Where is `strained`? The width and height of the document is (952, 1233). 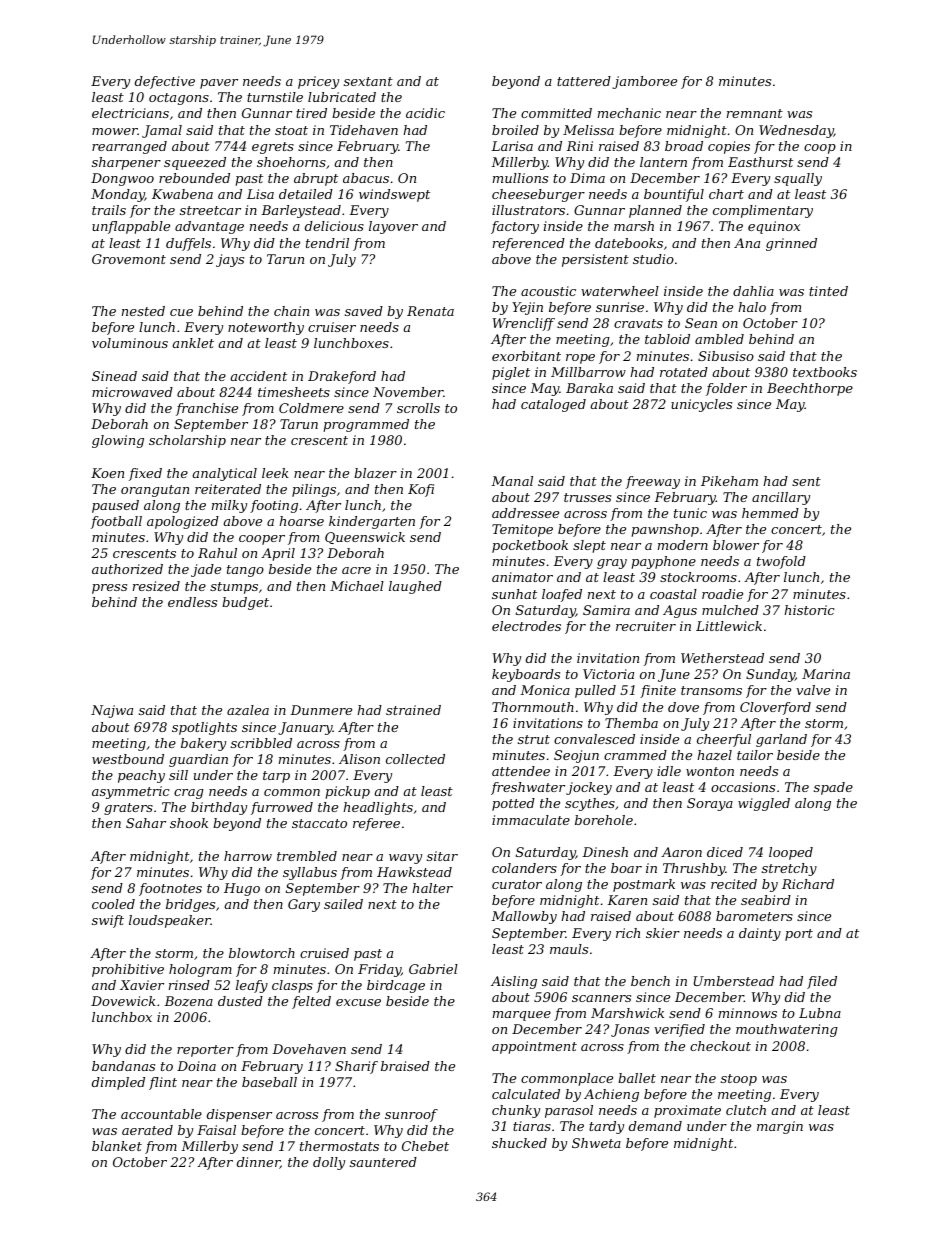
strained is located at coordinates (413, 710).
